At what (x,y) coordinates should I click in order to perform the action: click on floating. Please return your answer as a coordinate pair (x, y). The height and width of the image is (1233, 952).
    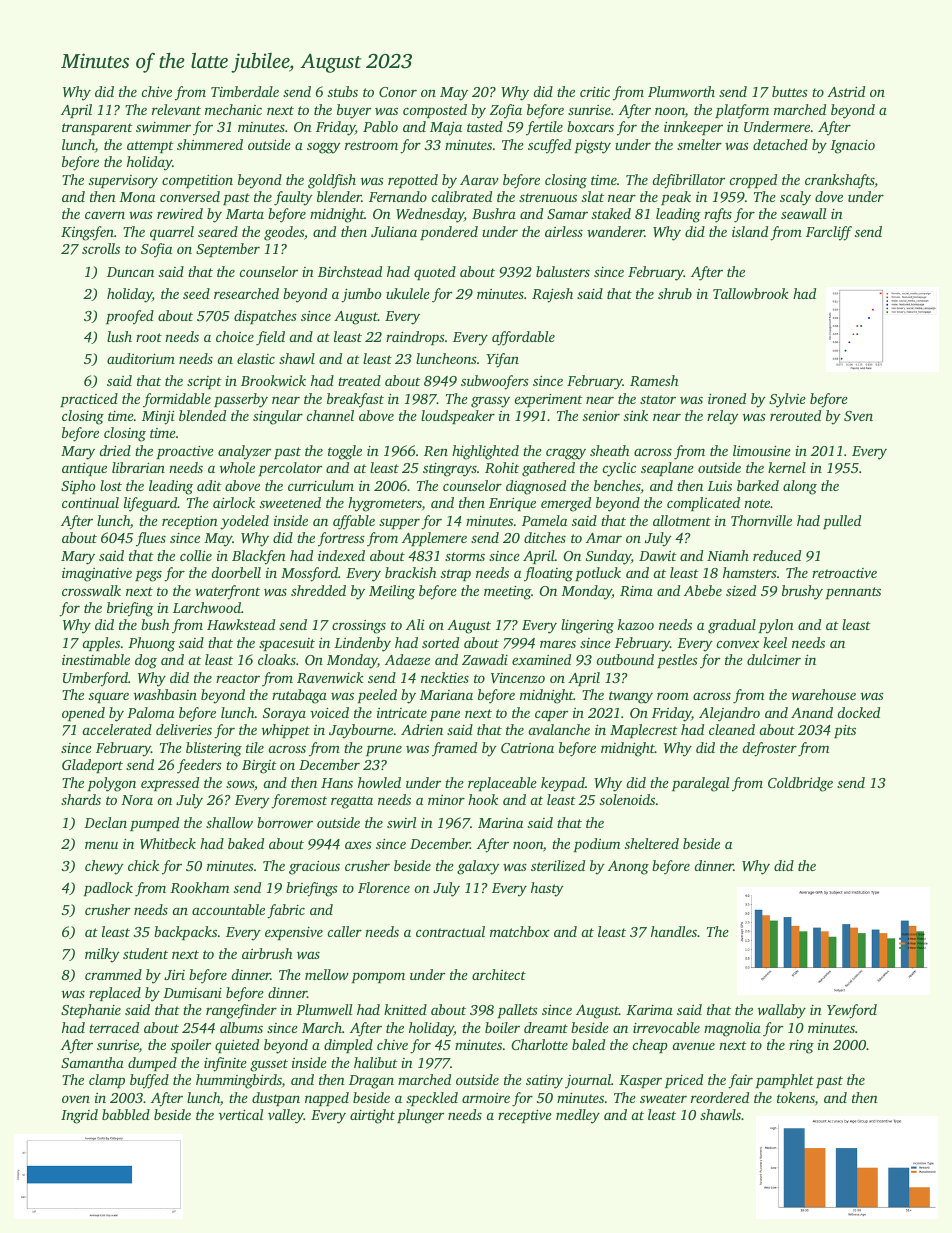
    Looking at the image, I should click on (548, 574).
